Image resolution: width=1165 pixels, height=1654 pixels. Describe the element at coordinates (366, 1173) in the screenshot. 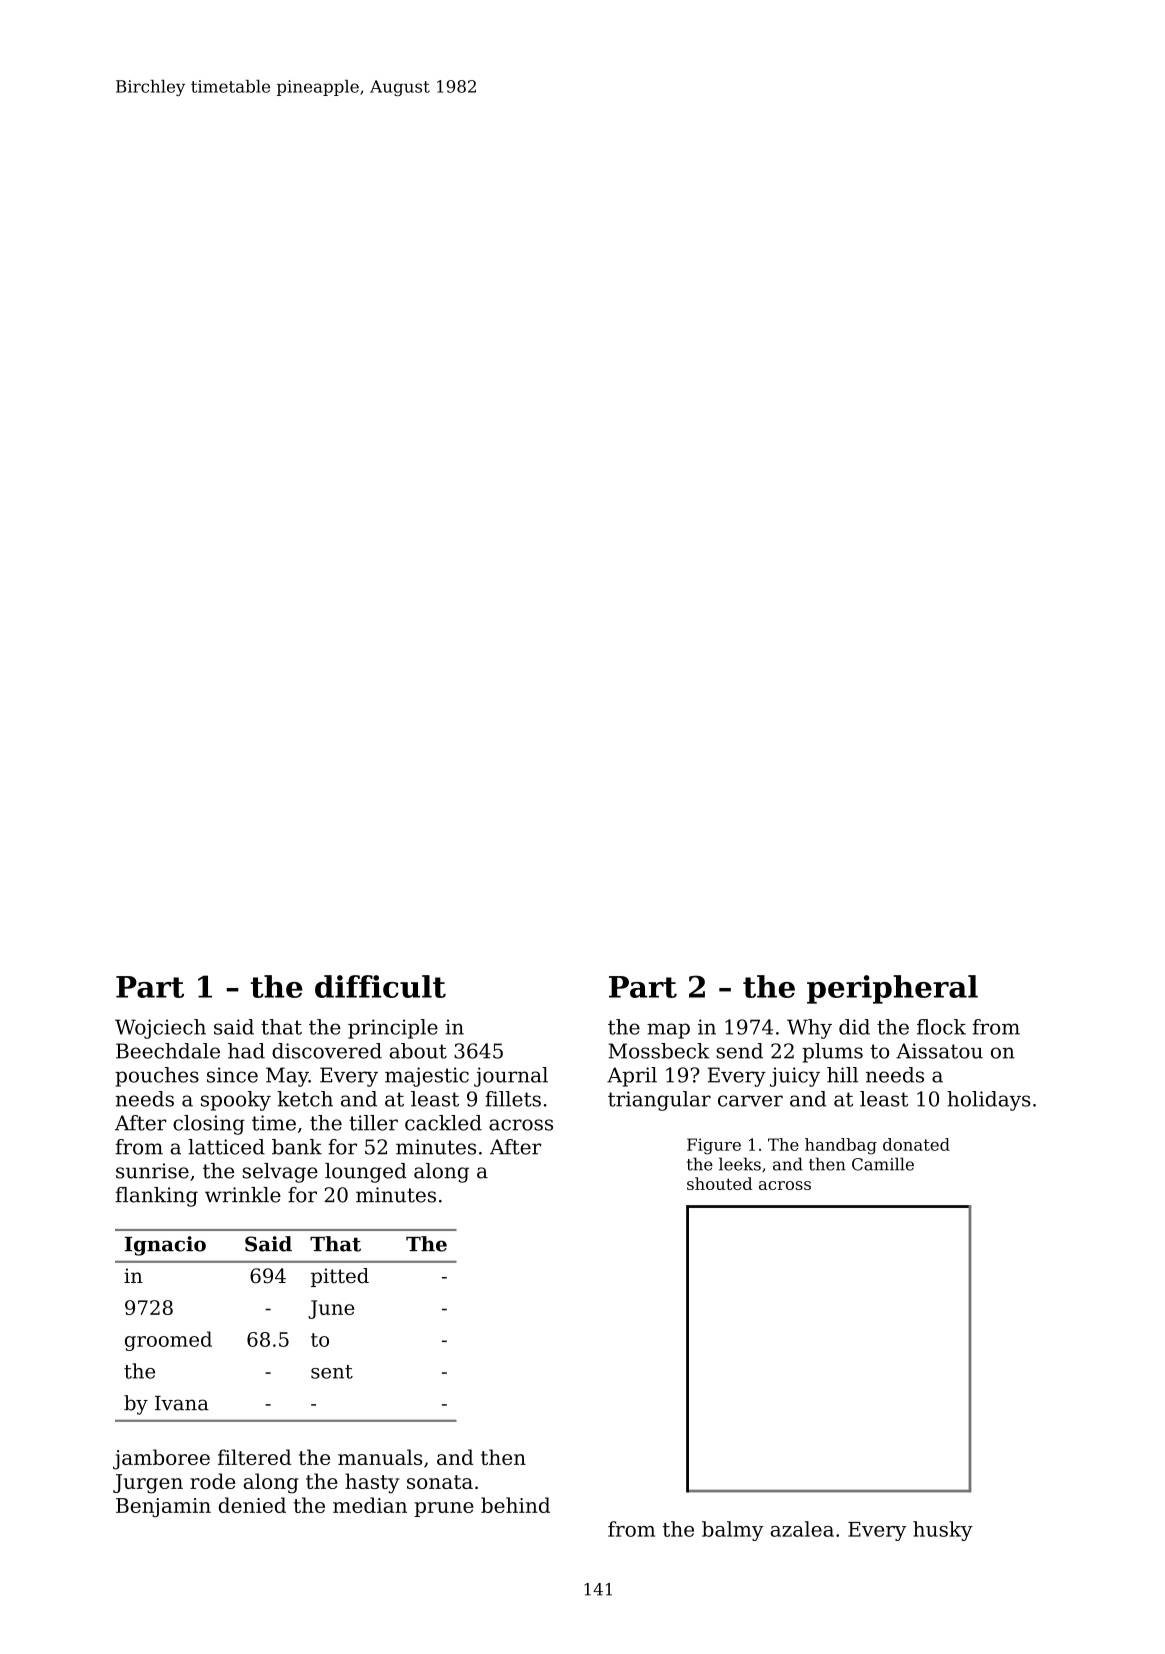

I see `lounged` at that location.
